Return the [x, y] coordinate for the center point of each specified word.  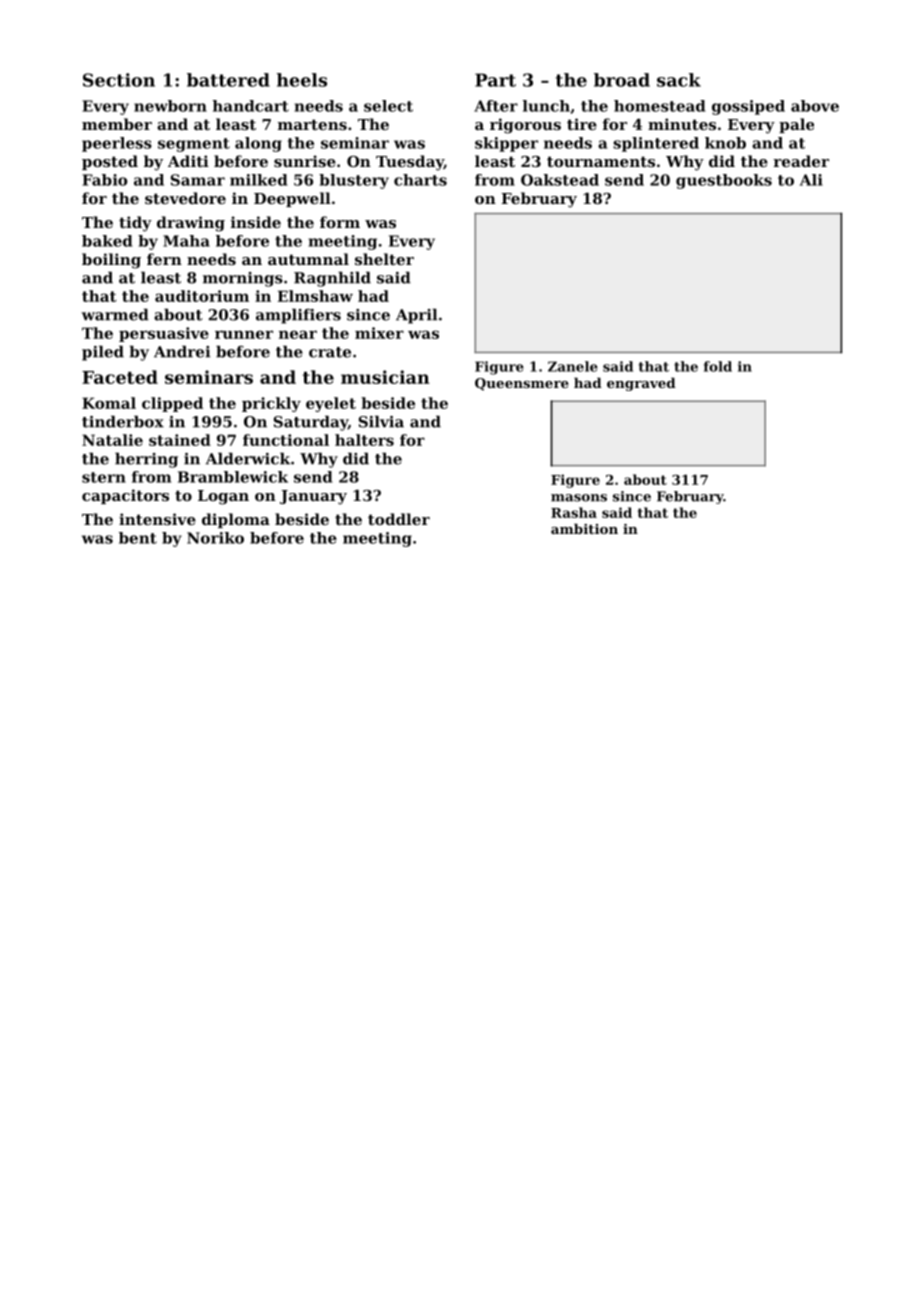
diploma [236, 520]
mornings [243, 279]
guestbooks [724, 181]
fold [718, 366]
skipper [506, 144]
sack [679, 80]
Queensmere [522, 384]
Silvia [381, 421]
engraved [641, 384]
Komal [109, 403]
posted [110, 162]
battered [228, 80]
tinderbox [123, 421]
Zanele [573, 366]
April [416, 316]
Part [495, 80]
